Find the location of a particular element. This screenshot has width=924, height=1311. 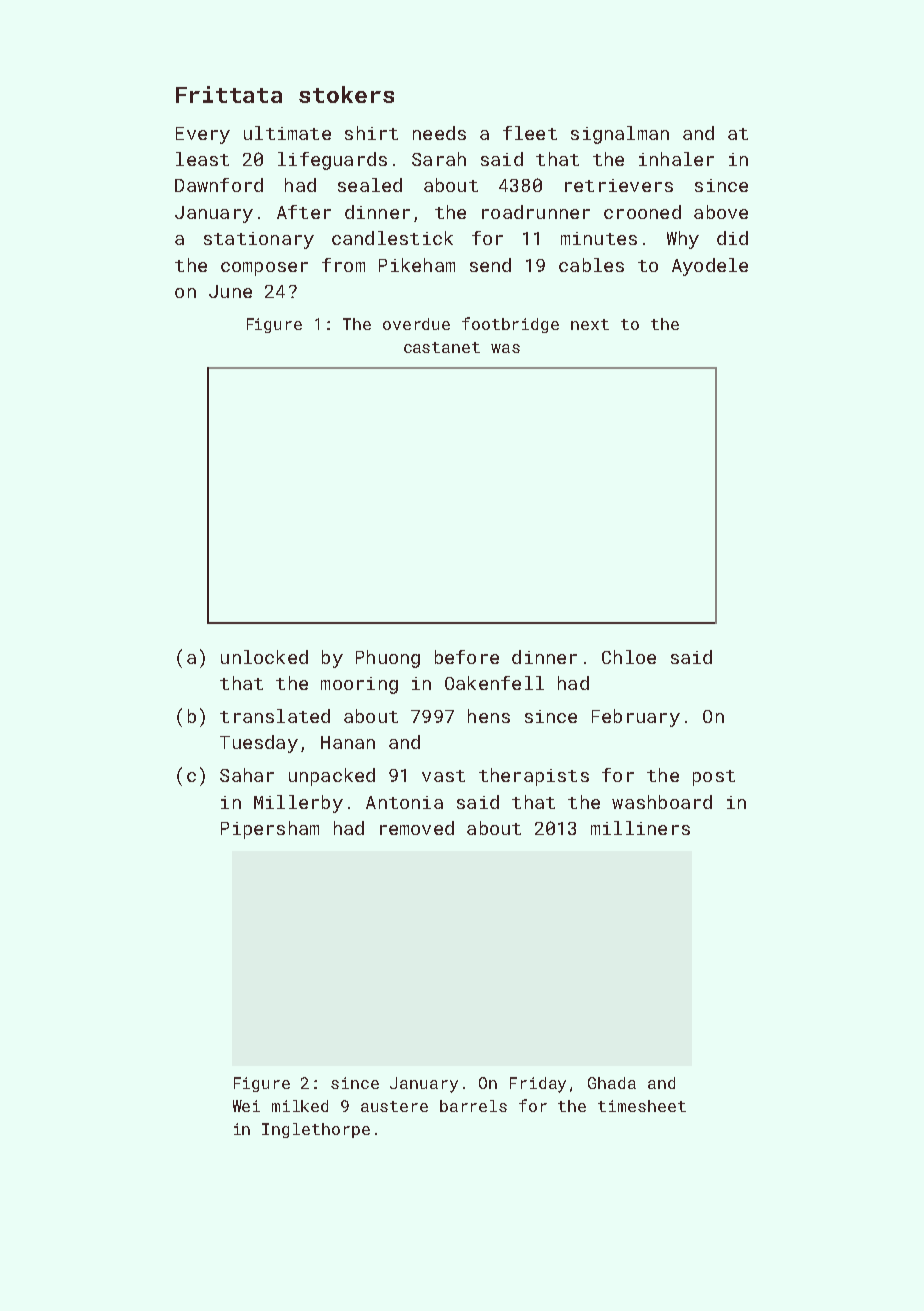

least is located at coordinates (202, 159).
